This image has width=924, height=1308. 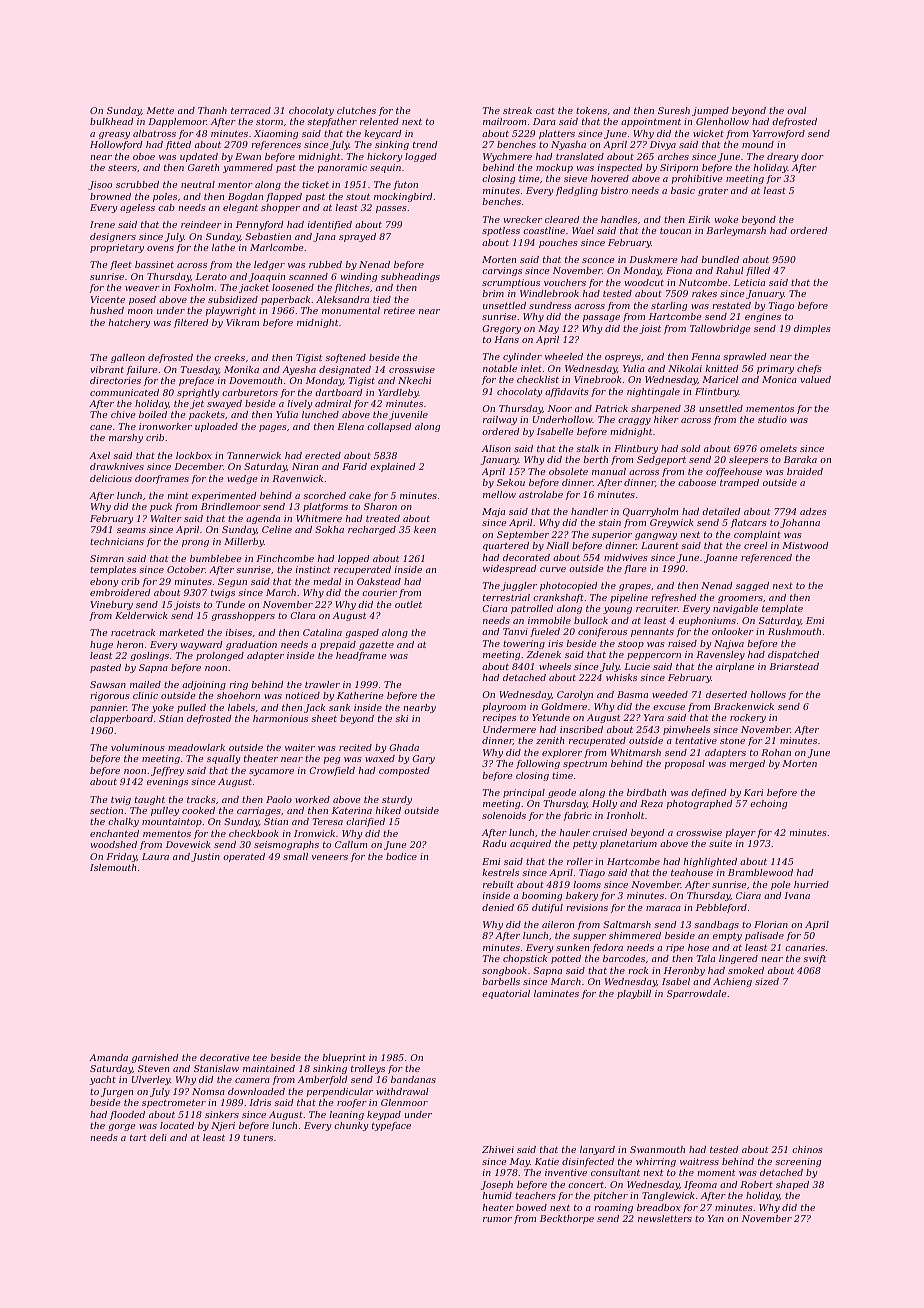 I want to click on designers, so click(x=113, y=237).
